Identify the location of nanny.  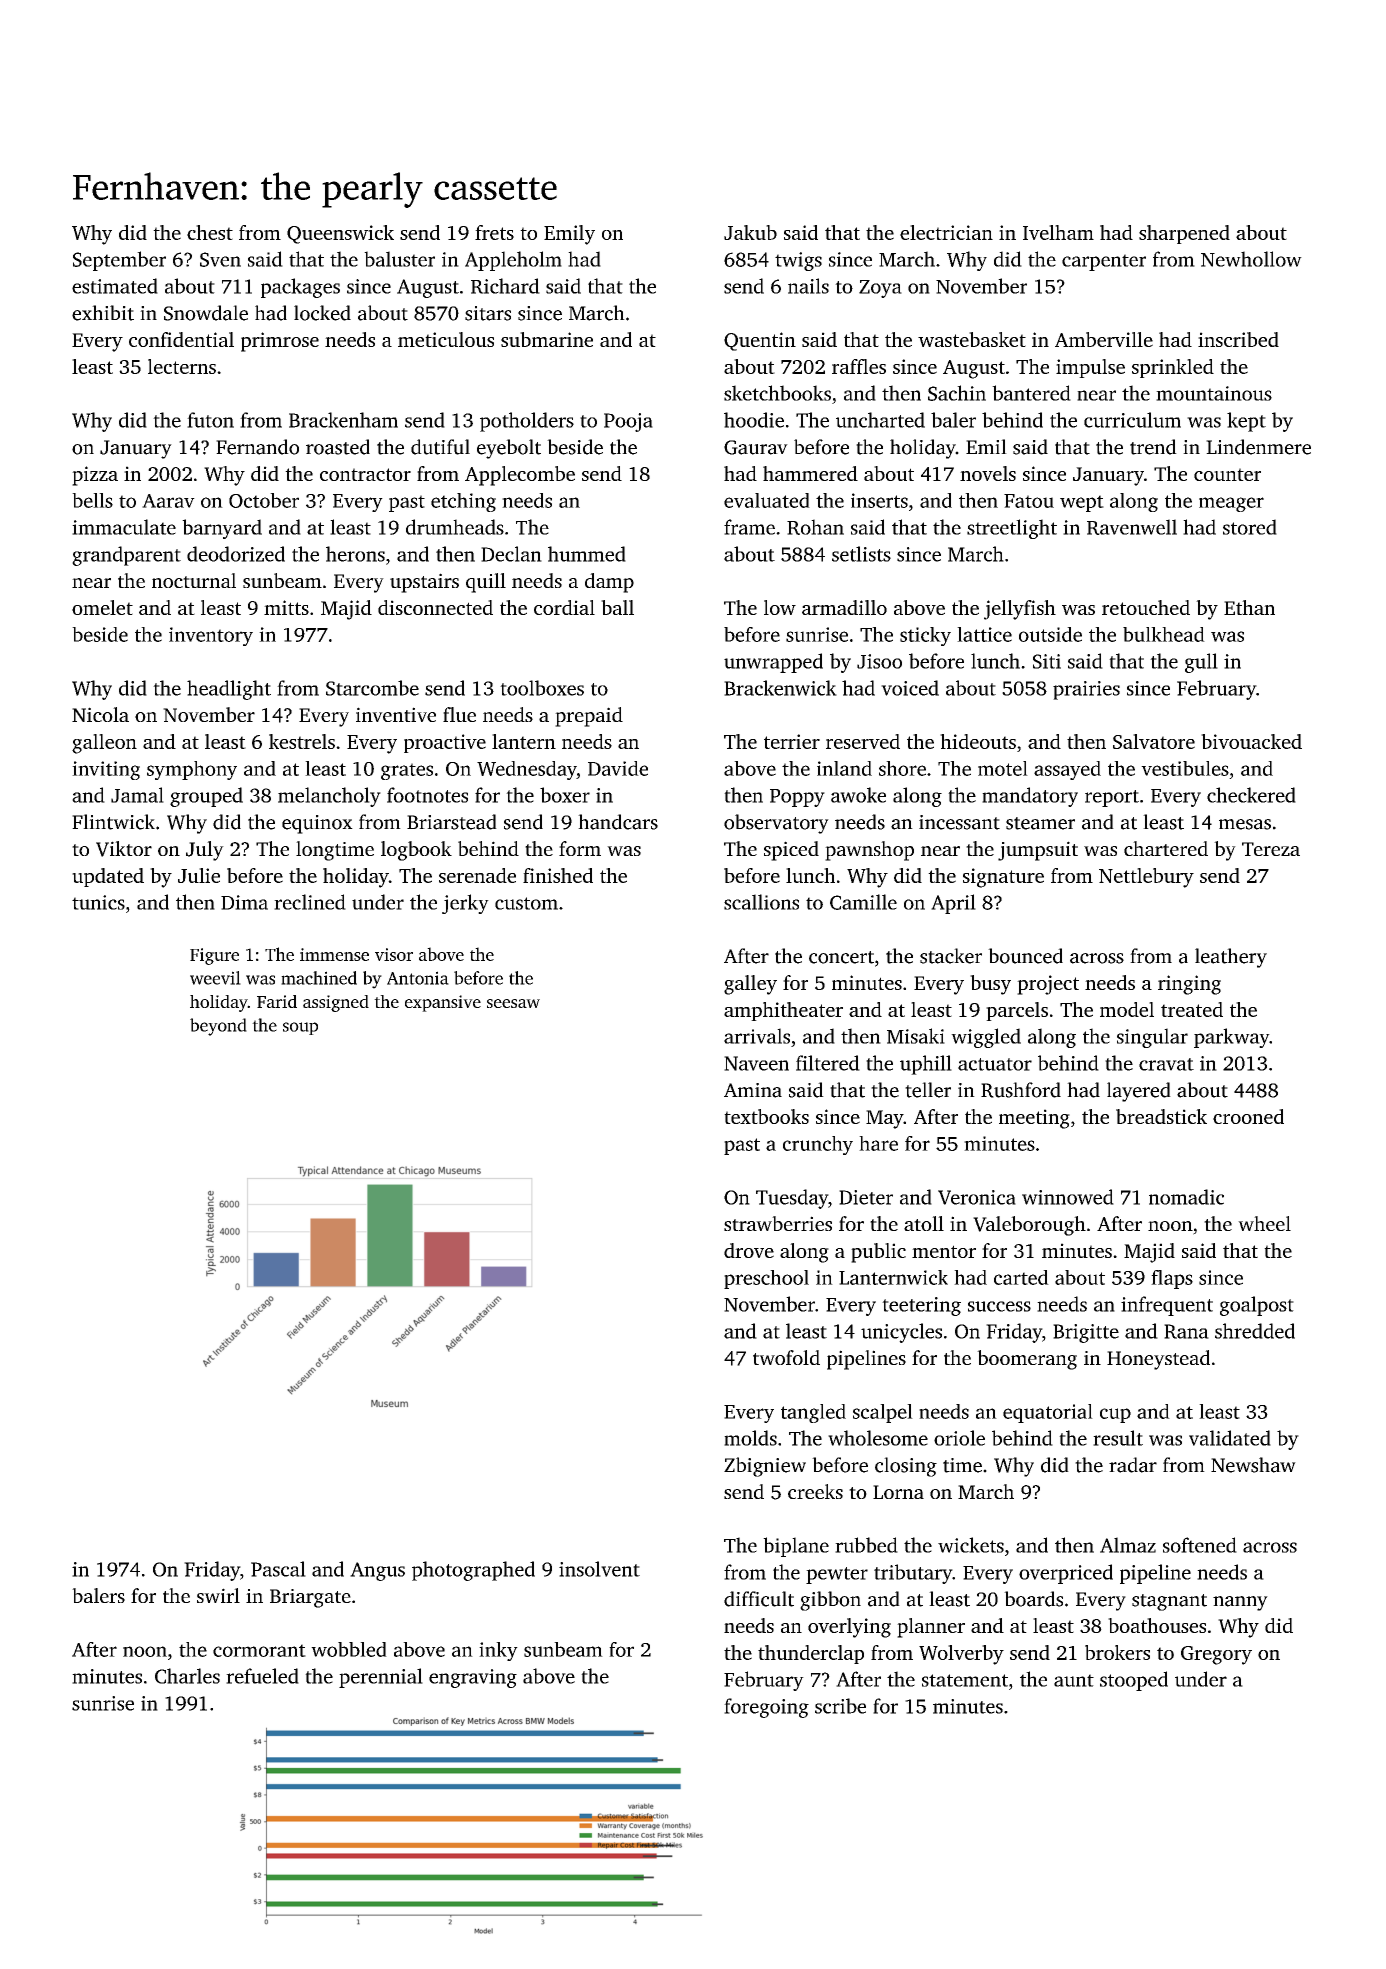
(1240, 1603).
